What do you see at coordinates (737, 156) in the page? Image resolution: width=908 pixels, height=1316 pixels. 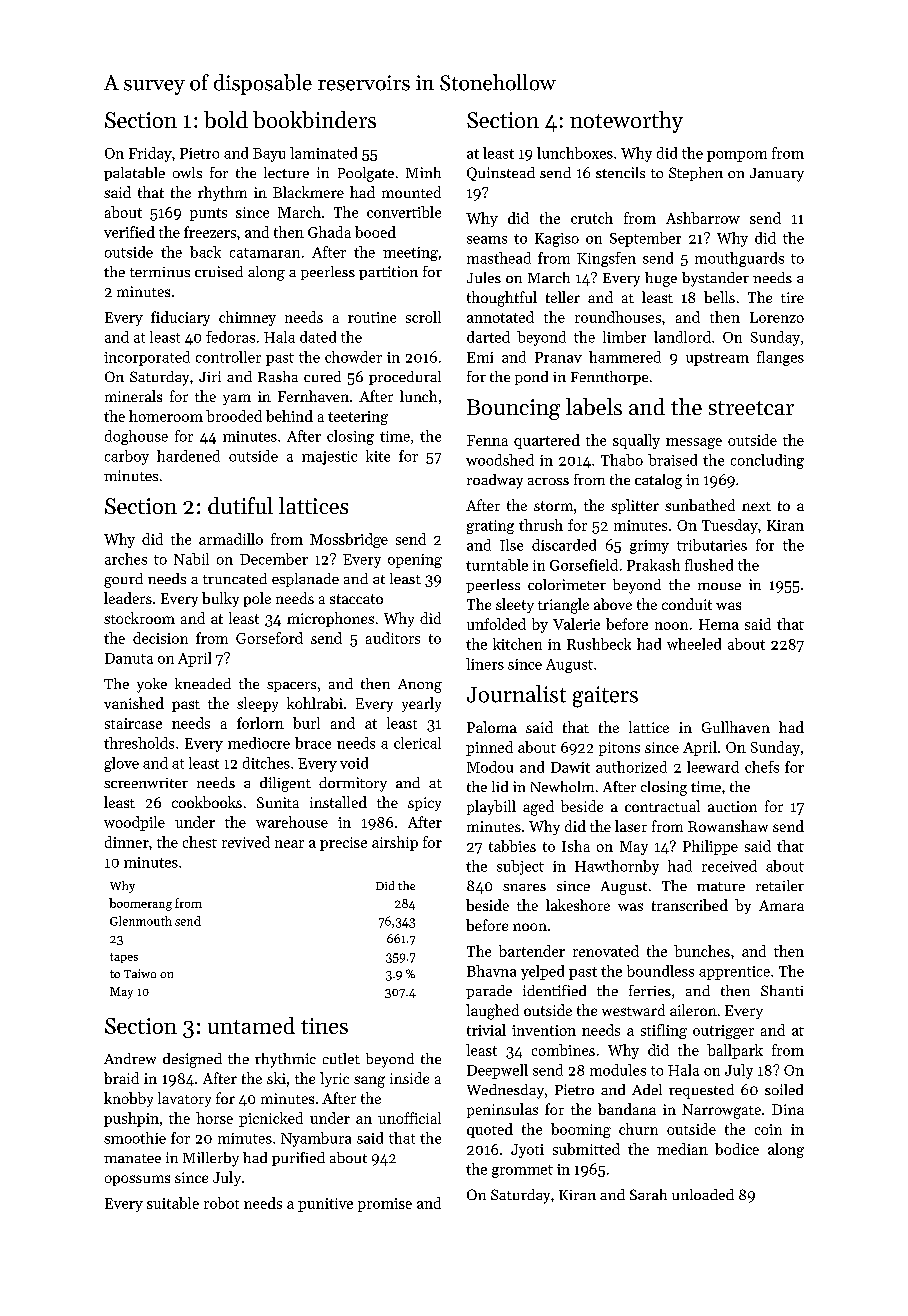 I see `pompom` at bounding box center [737, 156].
